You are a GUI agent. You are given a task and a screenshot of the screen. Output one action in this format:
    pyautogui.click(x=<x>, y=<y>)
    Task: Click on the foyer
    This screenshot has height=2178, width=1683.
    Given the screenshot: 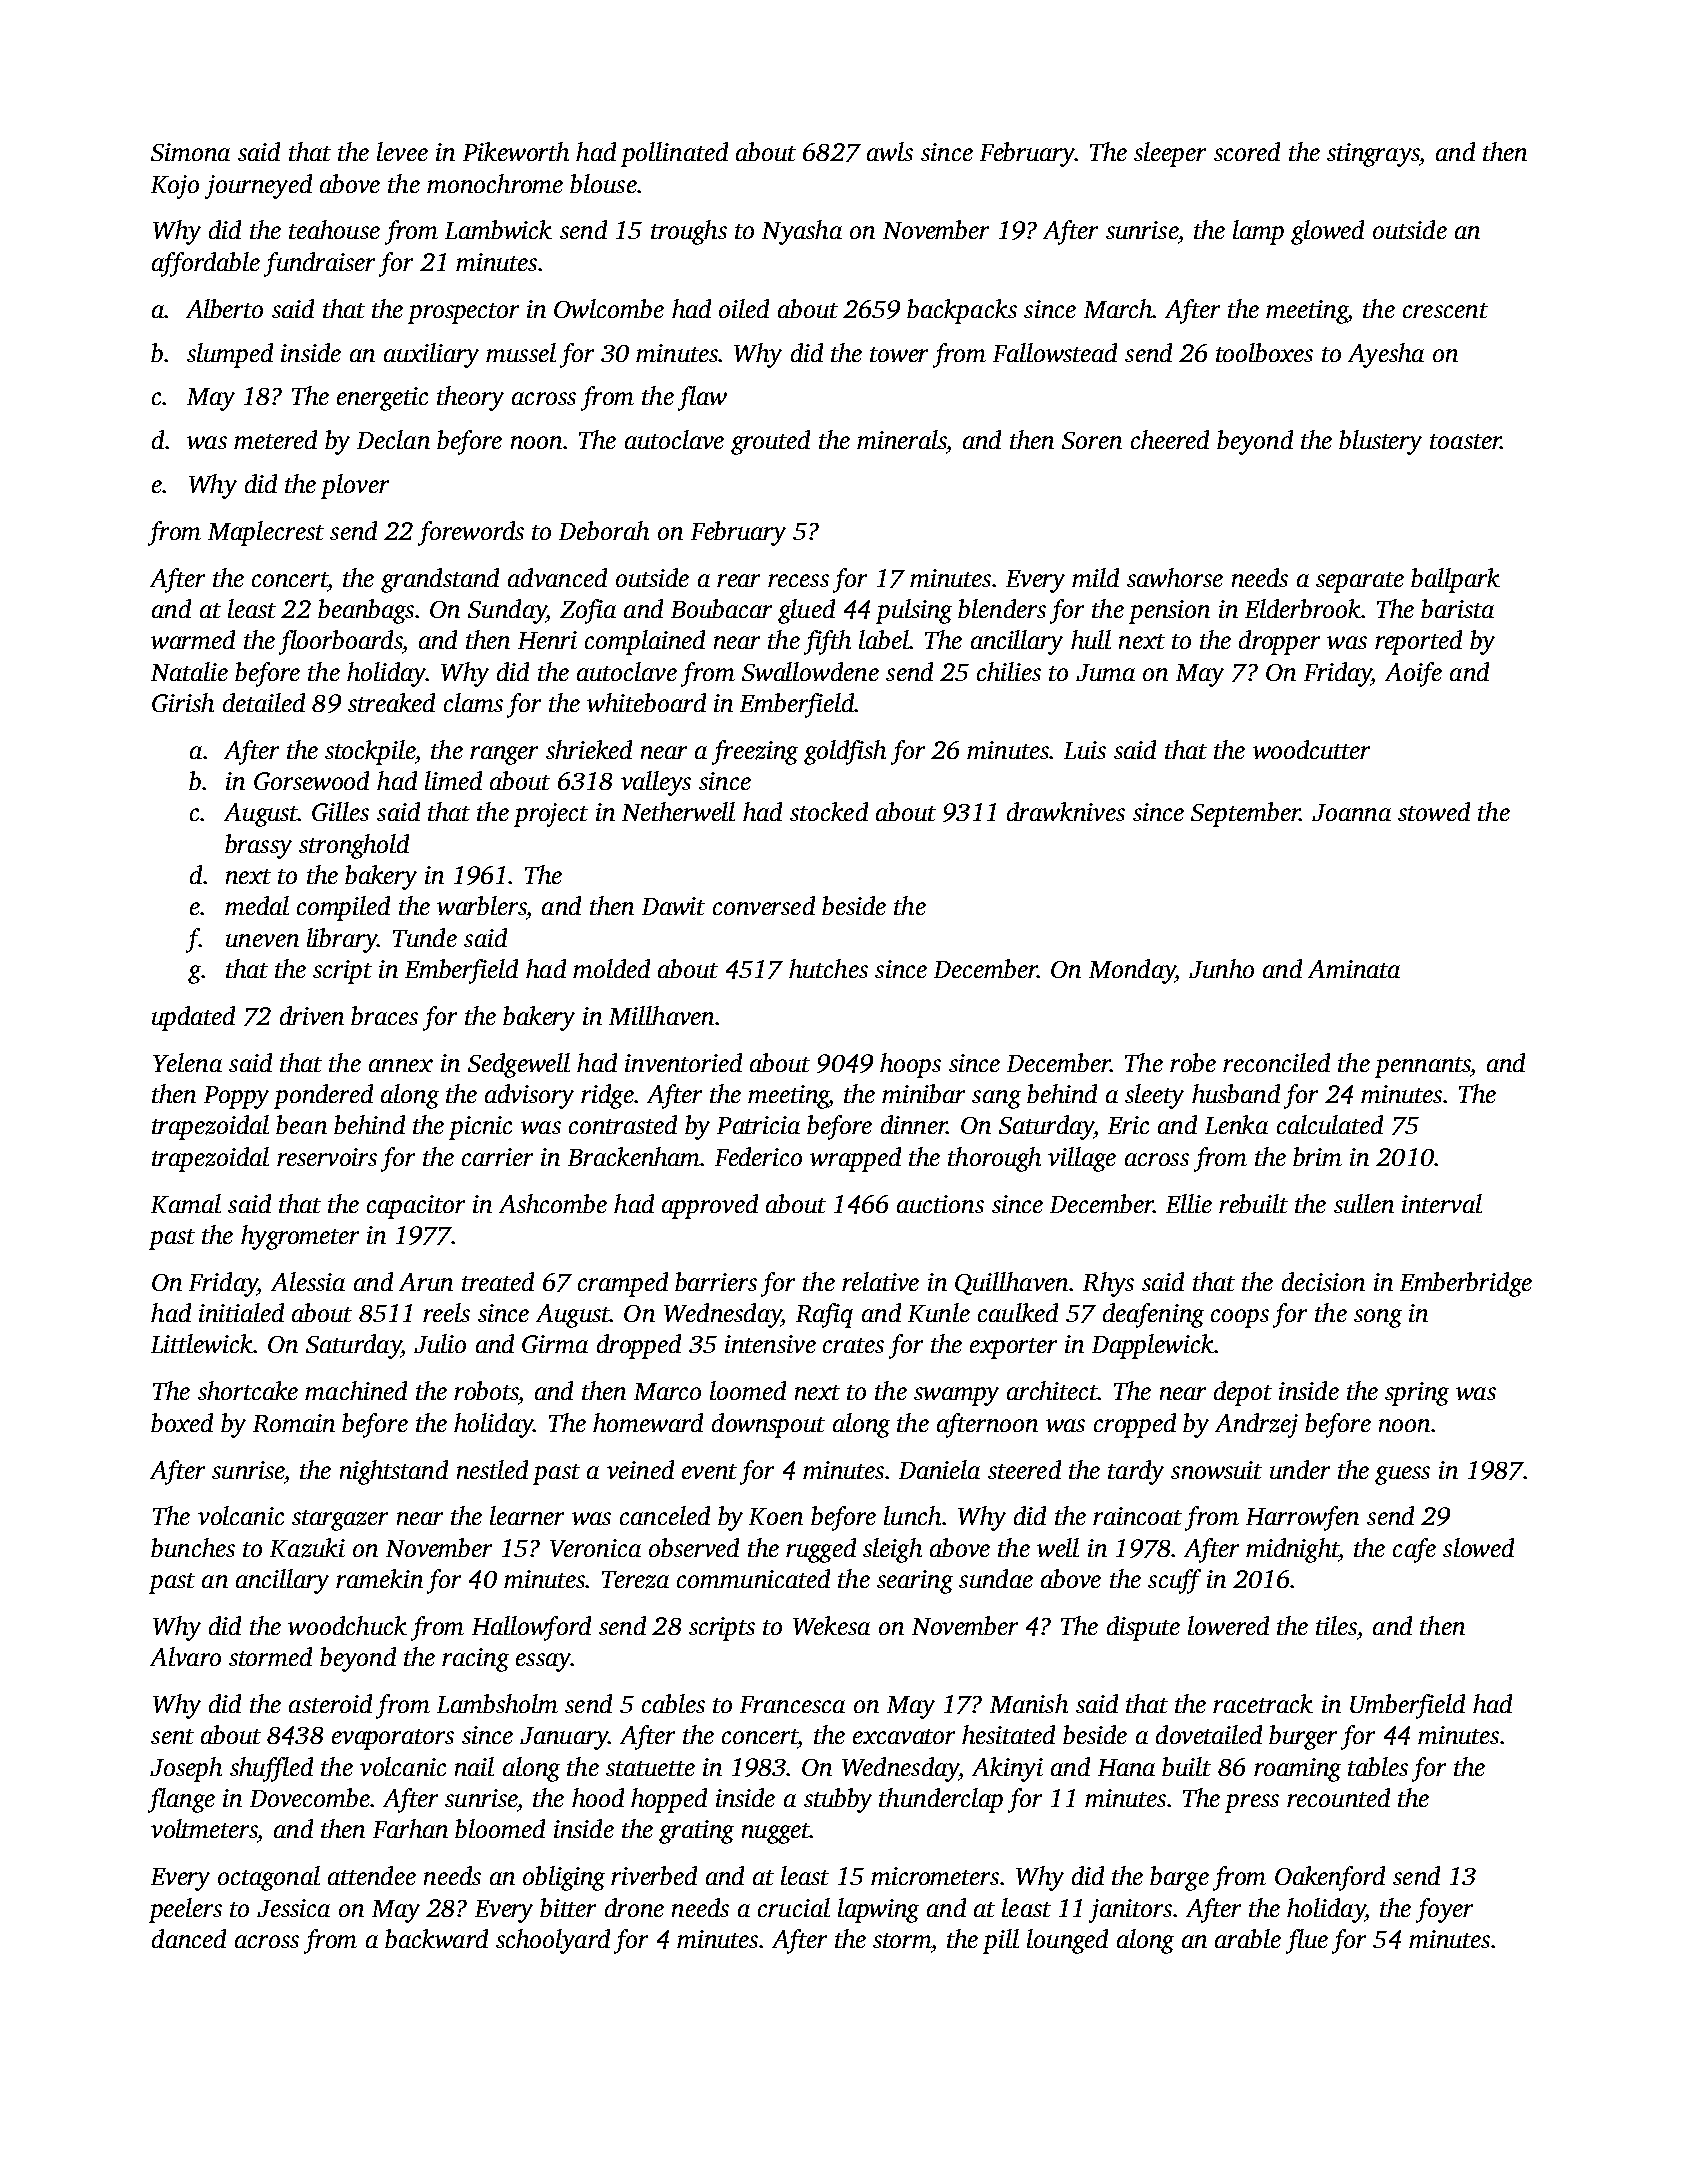 What is the action you would take?
    pyautogui.click(x=1444, y=1910)
